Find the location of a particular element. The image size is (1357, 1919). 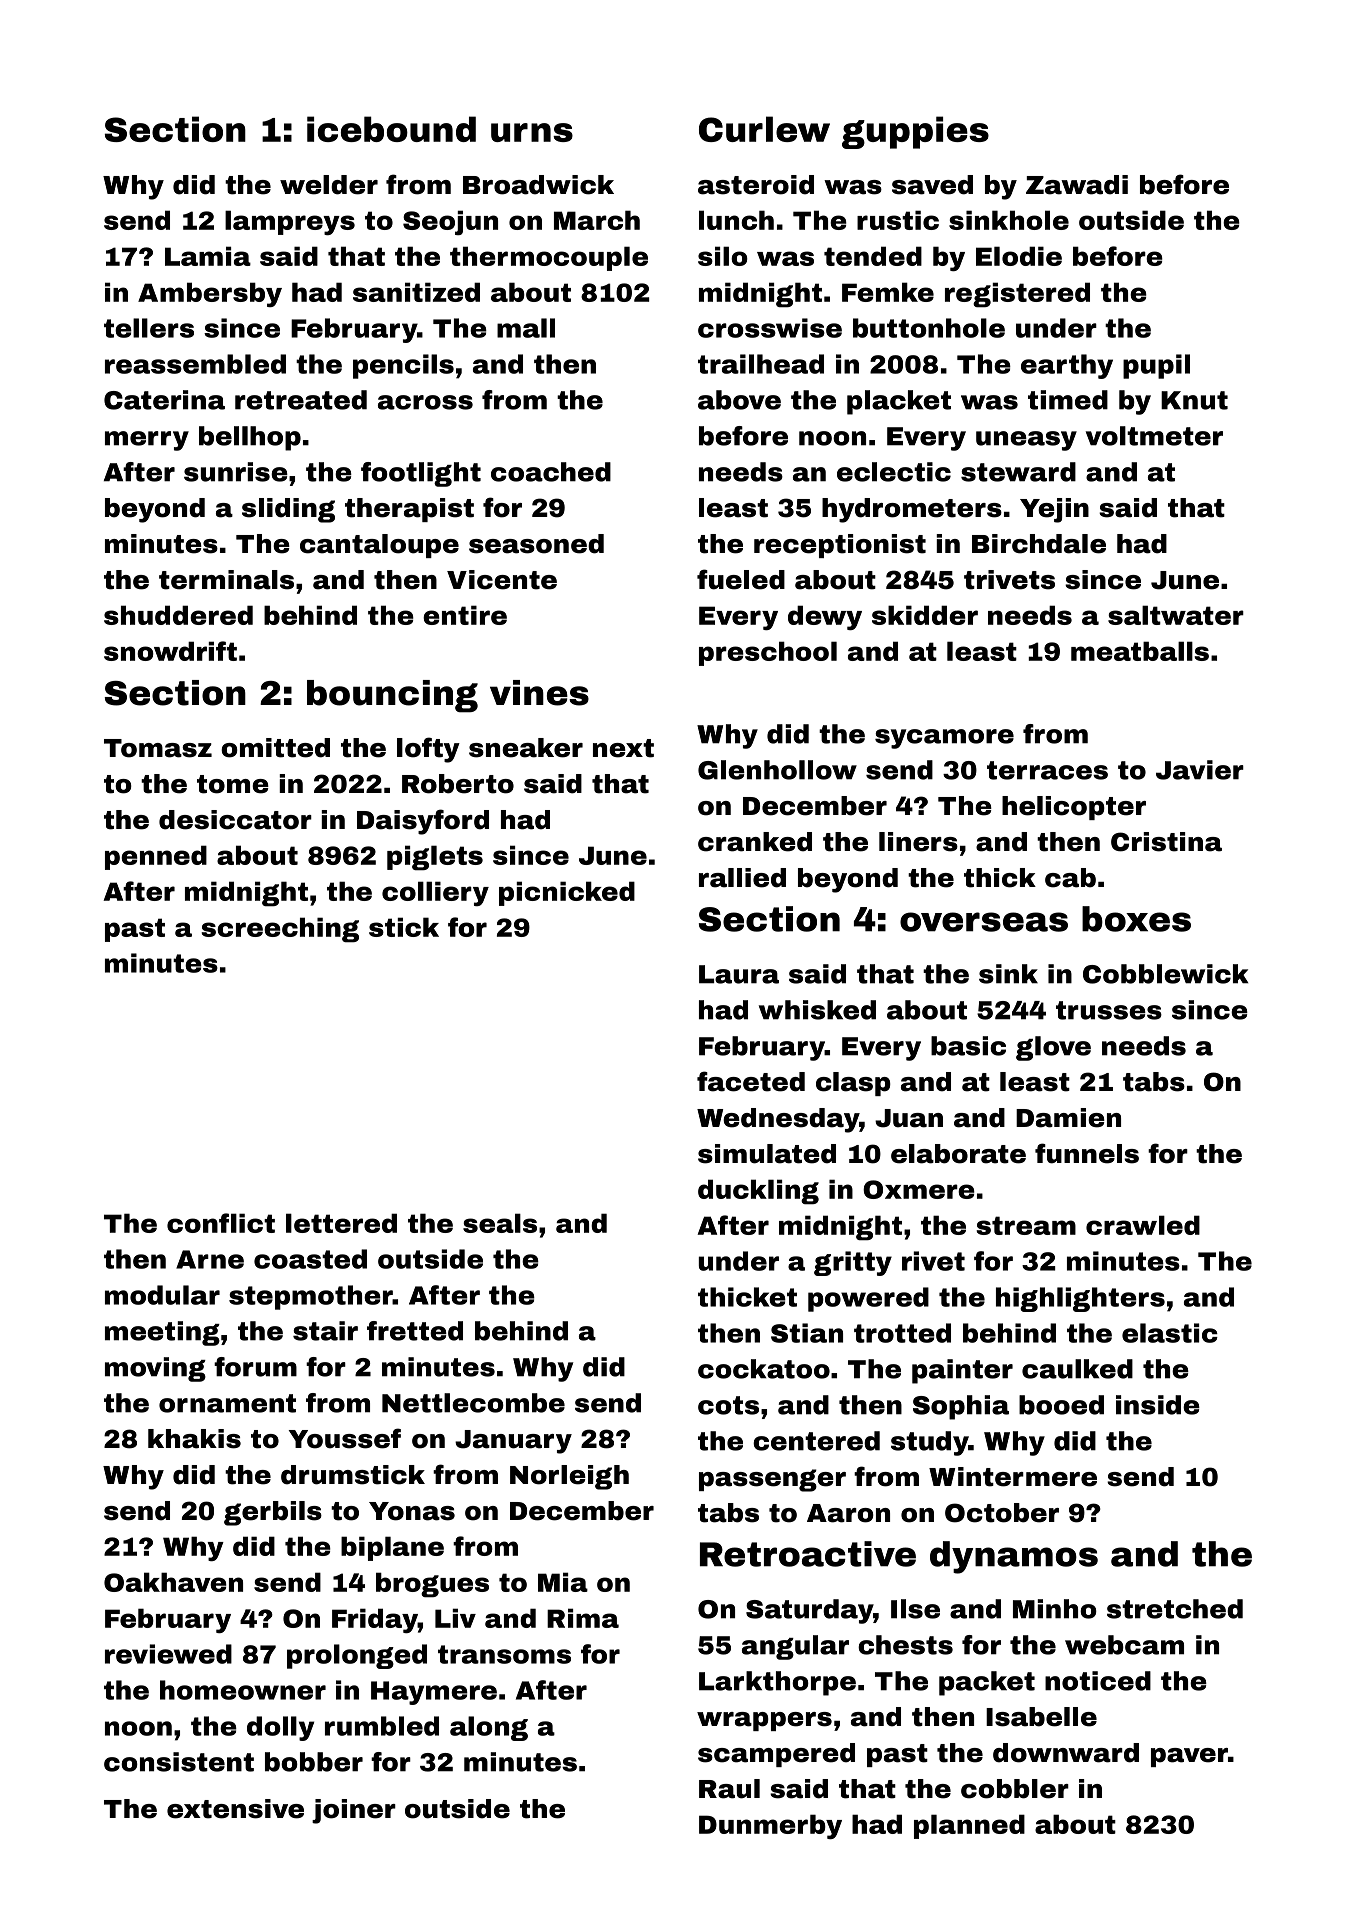

lampreys is located at coordinates (290, 222).
